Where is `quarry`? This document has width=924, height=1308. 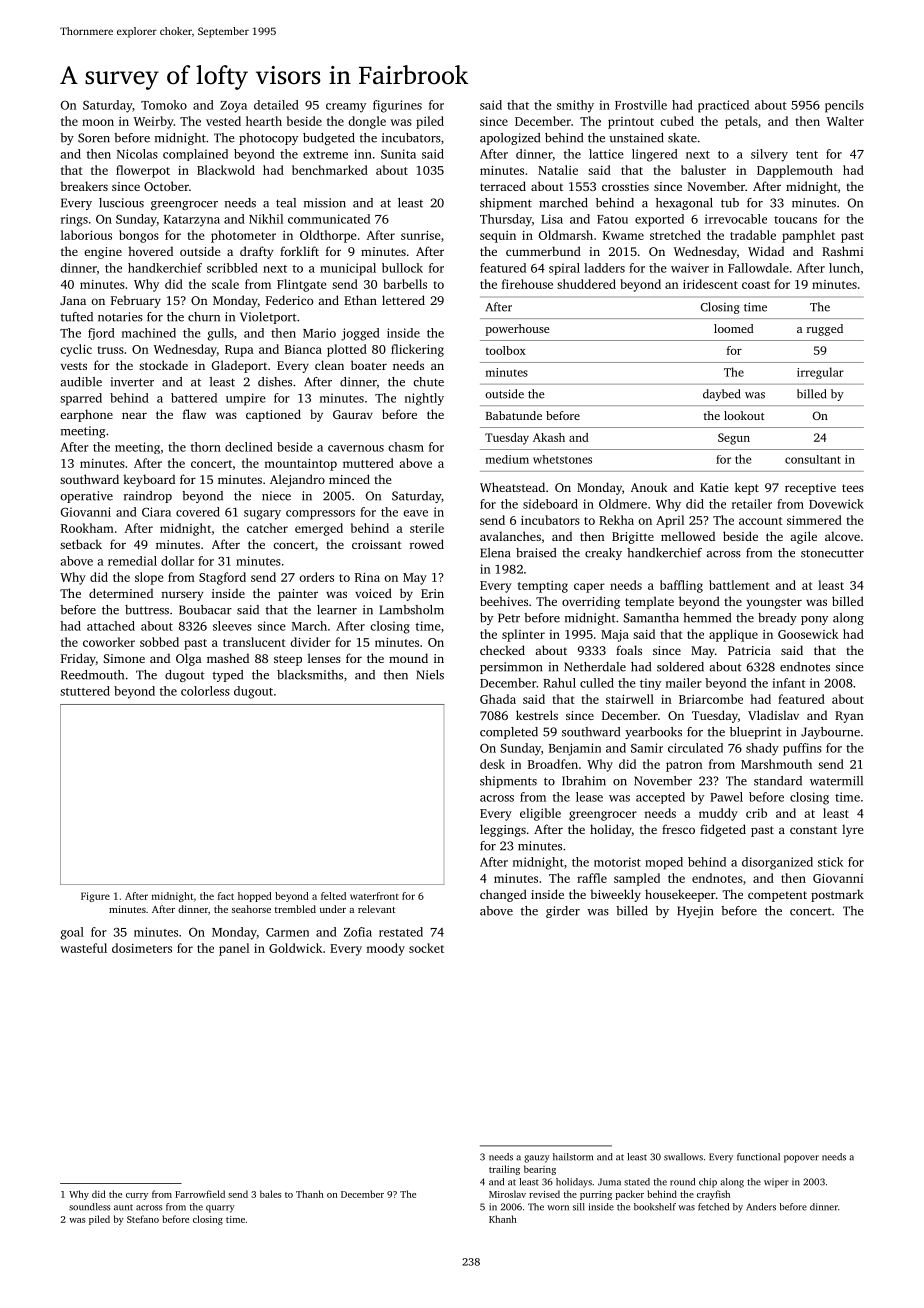
quarry is located at coordinates (220, 1209).
